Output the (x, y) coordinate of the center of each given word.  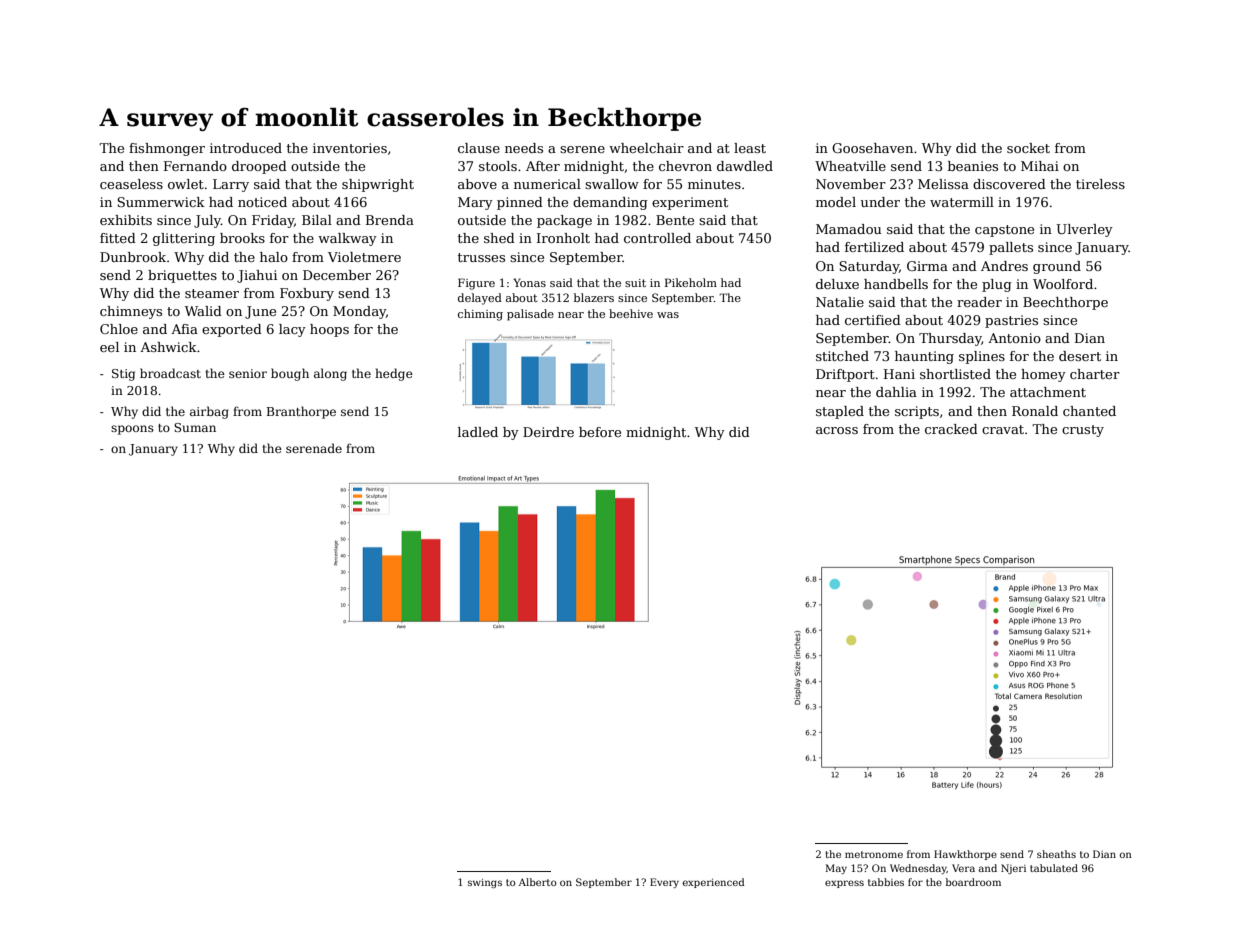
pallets (1011, 248)
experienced (714, 883)
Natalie (840, 302)
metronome (874, 854)
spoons (132, 430)
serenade (314, 448)
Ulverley (1084, 230)
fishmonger (167, 149)
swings (485, 883)
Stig (123, 375)
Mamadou (849, 229)
